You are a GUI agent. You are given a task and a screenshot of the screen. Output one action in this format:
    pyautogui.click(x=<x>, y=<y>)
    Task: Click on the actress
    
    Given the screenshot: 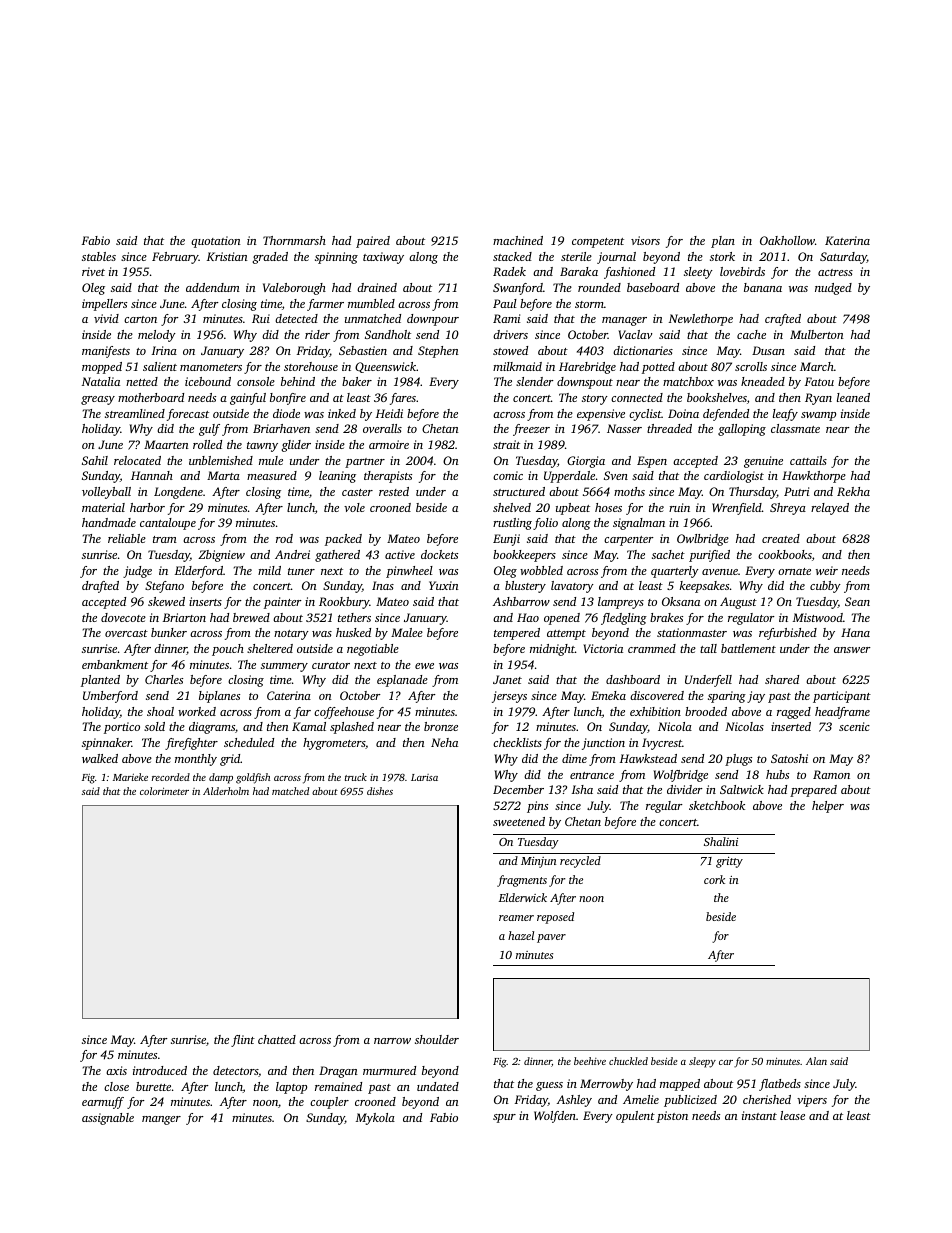 What is the action you would take?
    pyautogui.click(x=835, y=272)
